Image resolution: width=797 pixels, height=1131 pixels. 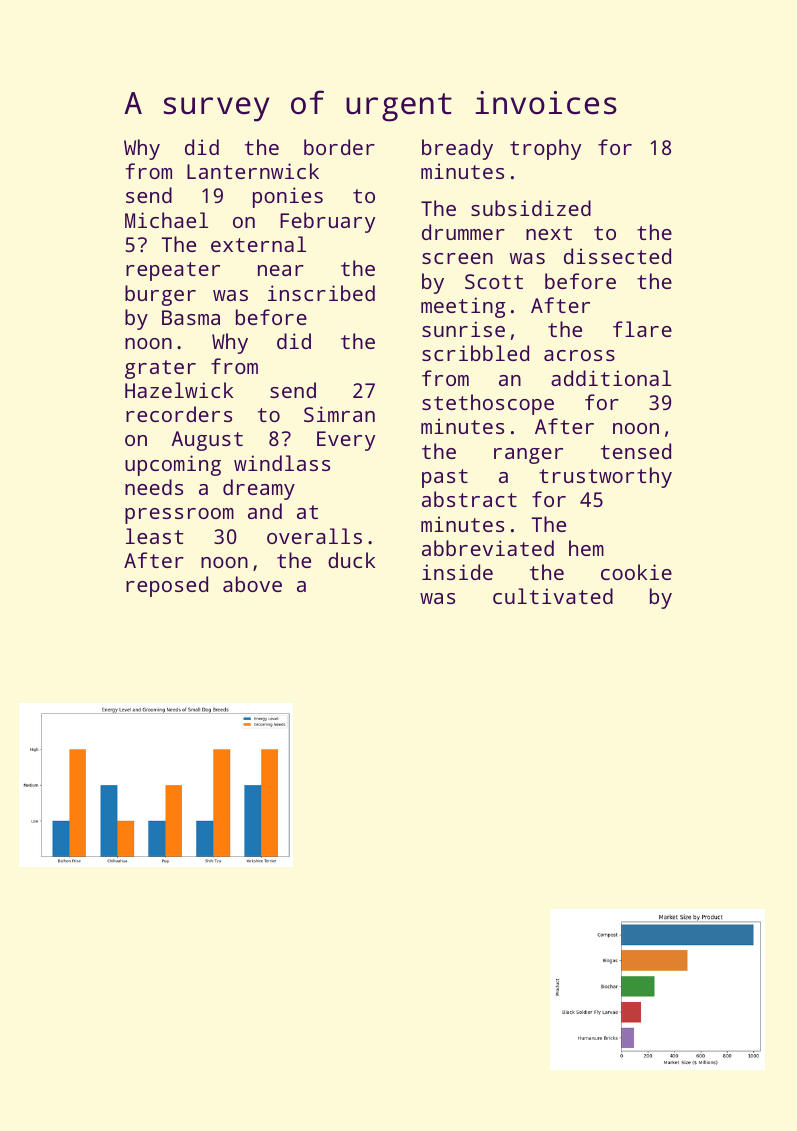 What do you see at coordinates (252, 584) in the document?
I see `above` at bounding box center [252, 584].
